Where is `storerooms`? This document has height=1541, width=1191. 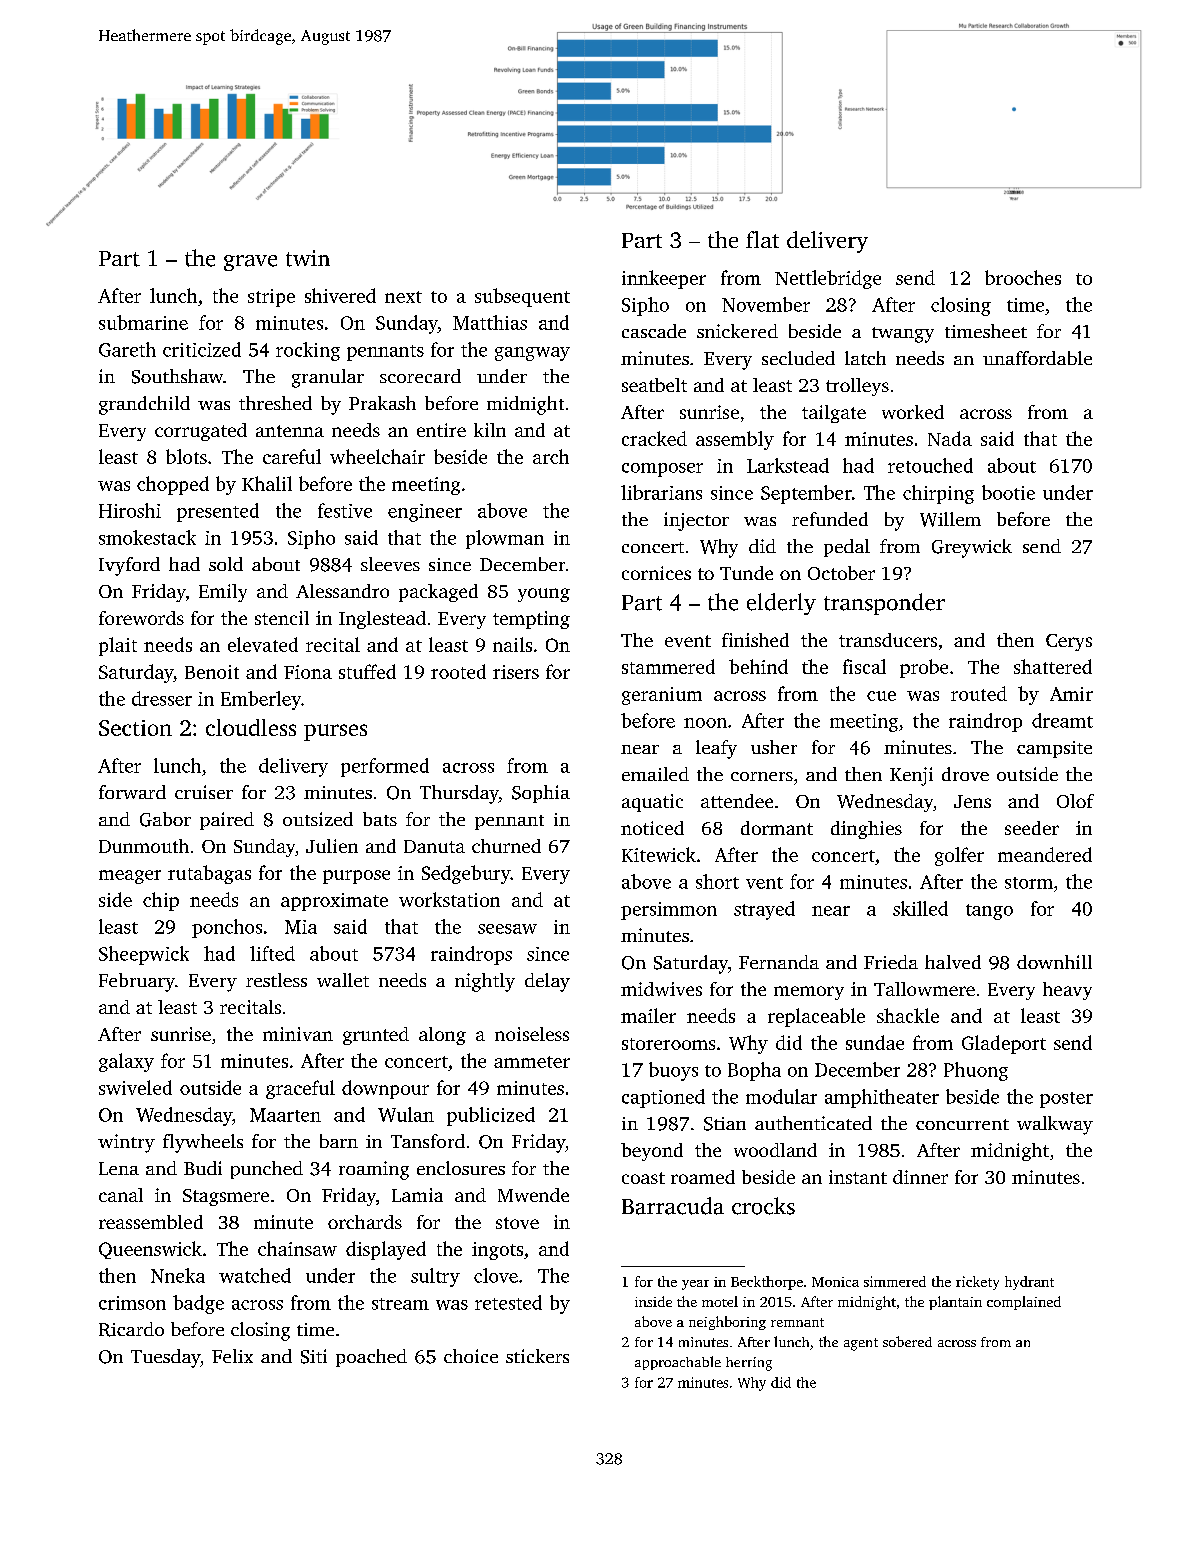
storerooms is located at coordinates (668, 1044).
